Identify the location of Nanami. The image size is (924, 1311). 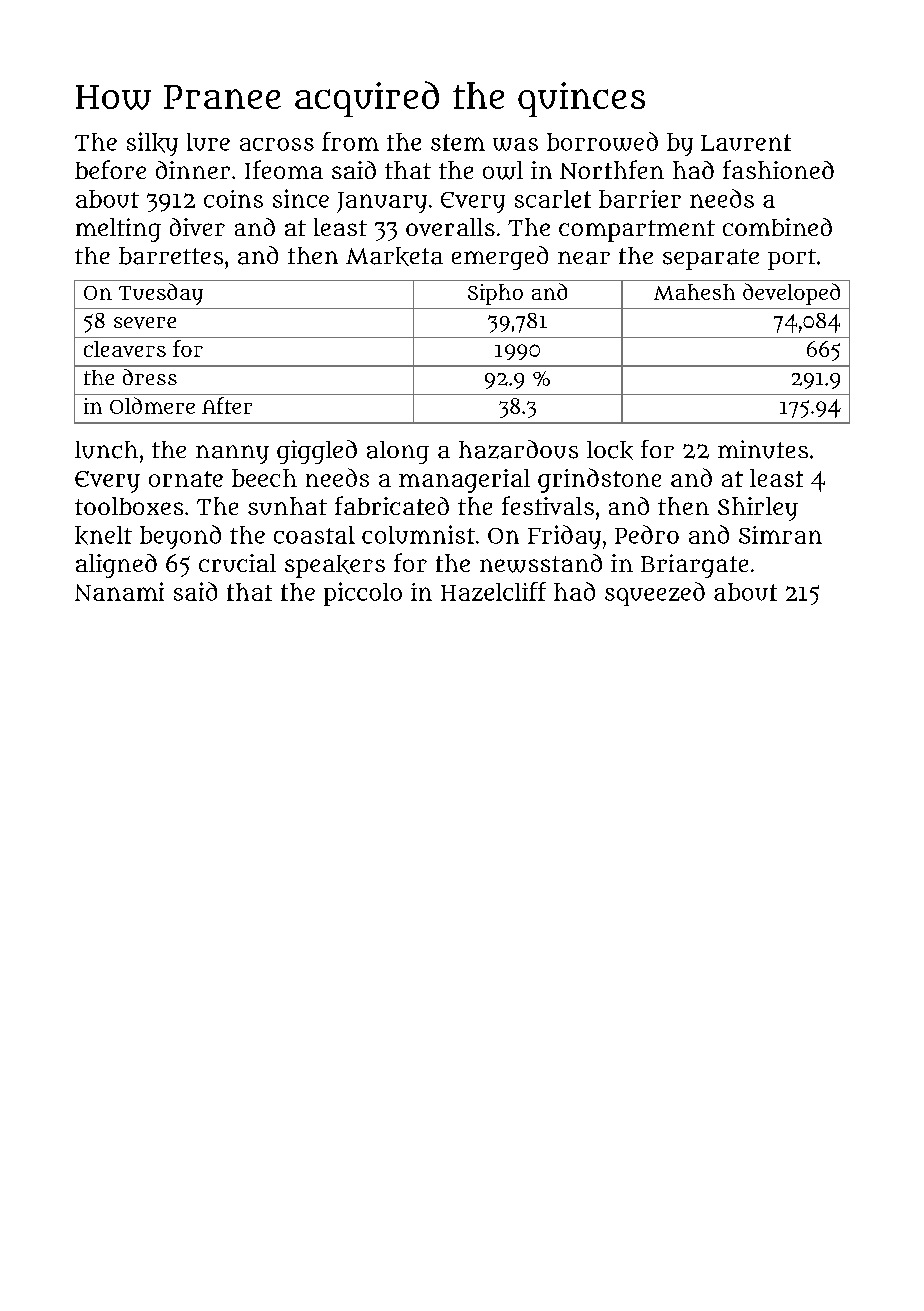
(119, 591).
